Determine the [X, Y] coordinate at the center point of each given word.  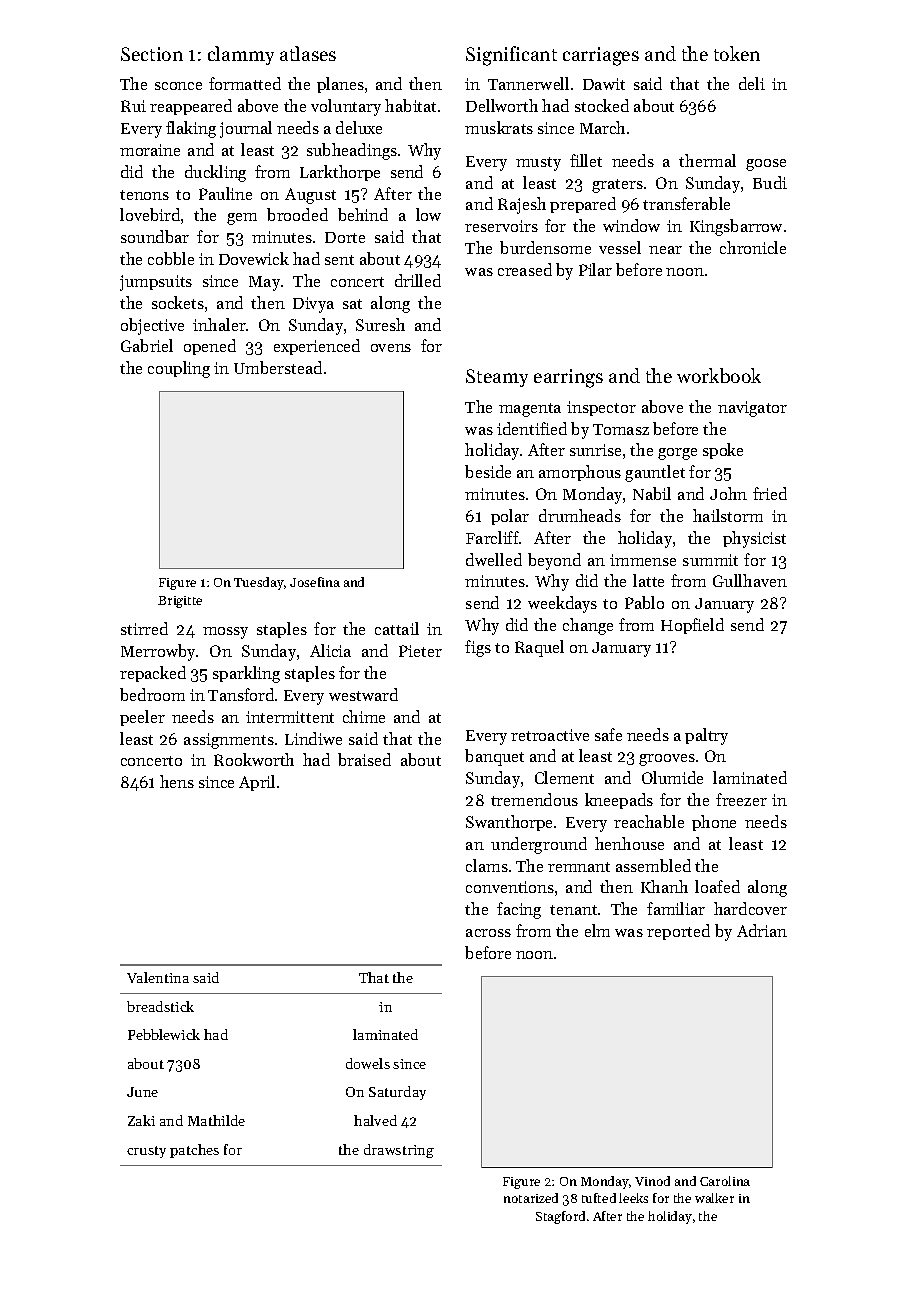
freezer [741, 799]
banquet [494, 757]
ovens [391, 348]
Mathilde [216, 1120]
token [737, 53]
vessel [620, 247]
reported [678, 932]
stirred [144, 628]
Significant [511, 56]
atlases [308, 53]
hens [177, 781]
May [264, 283]
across [488, 933]
